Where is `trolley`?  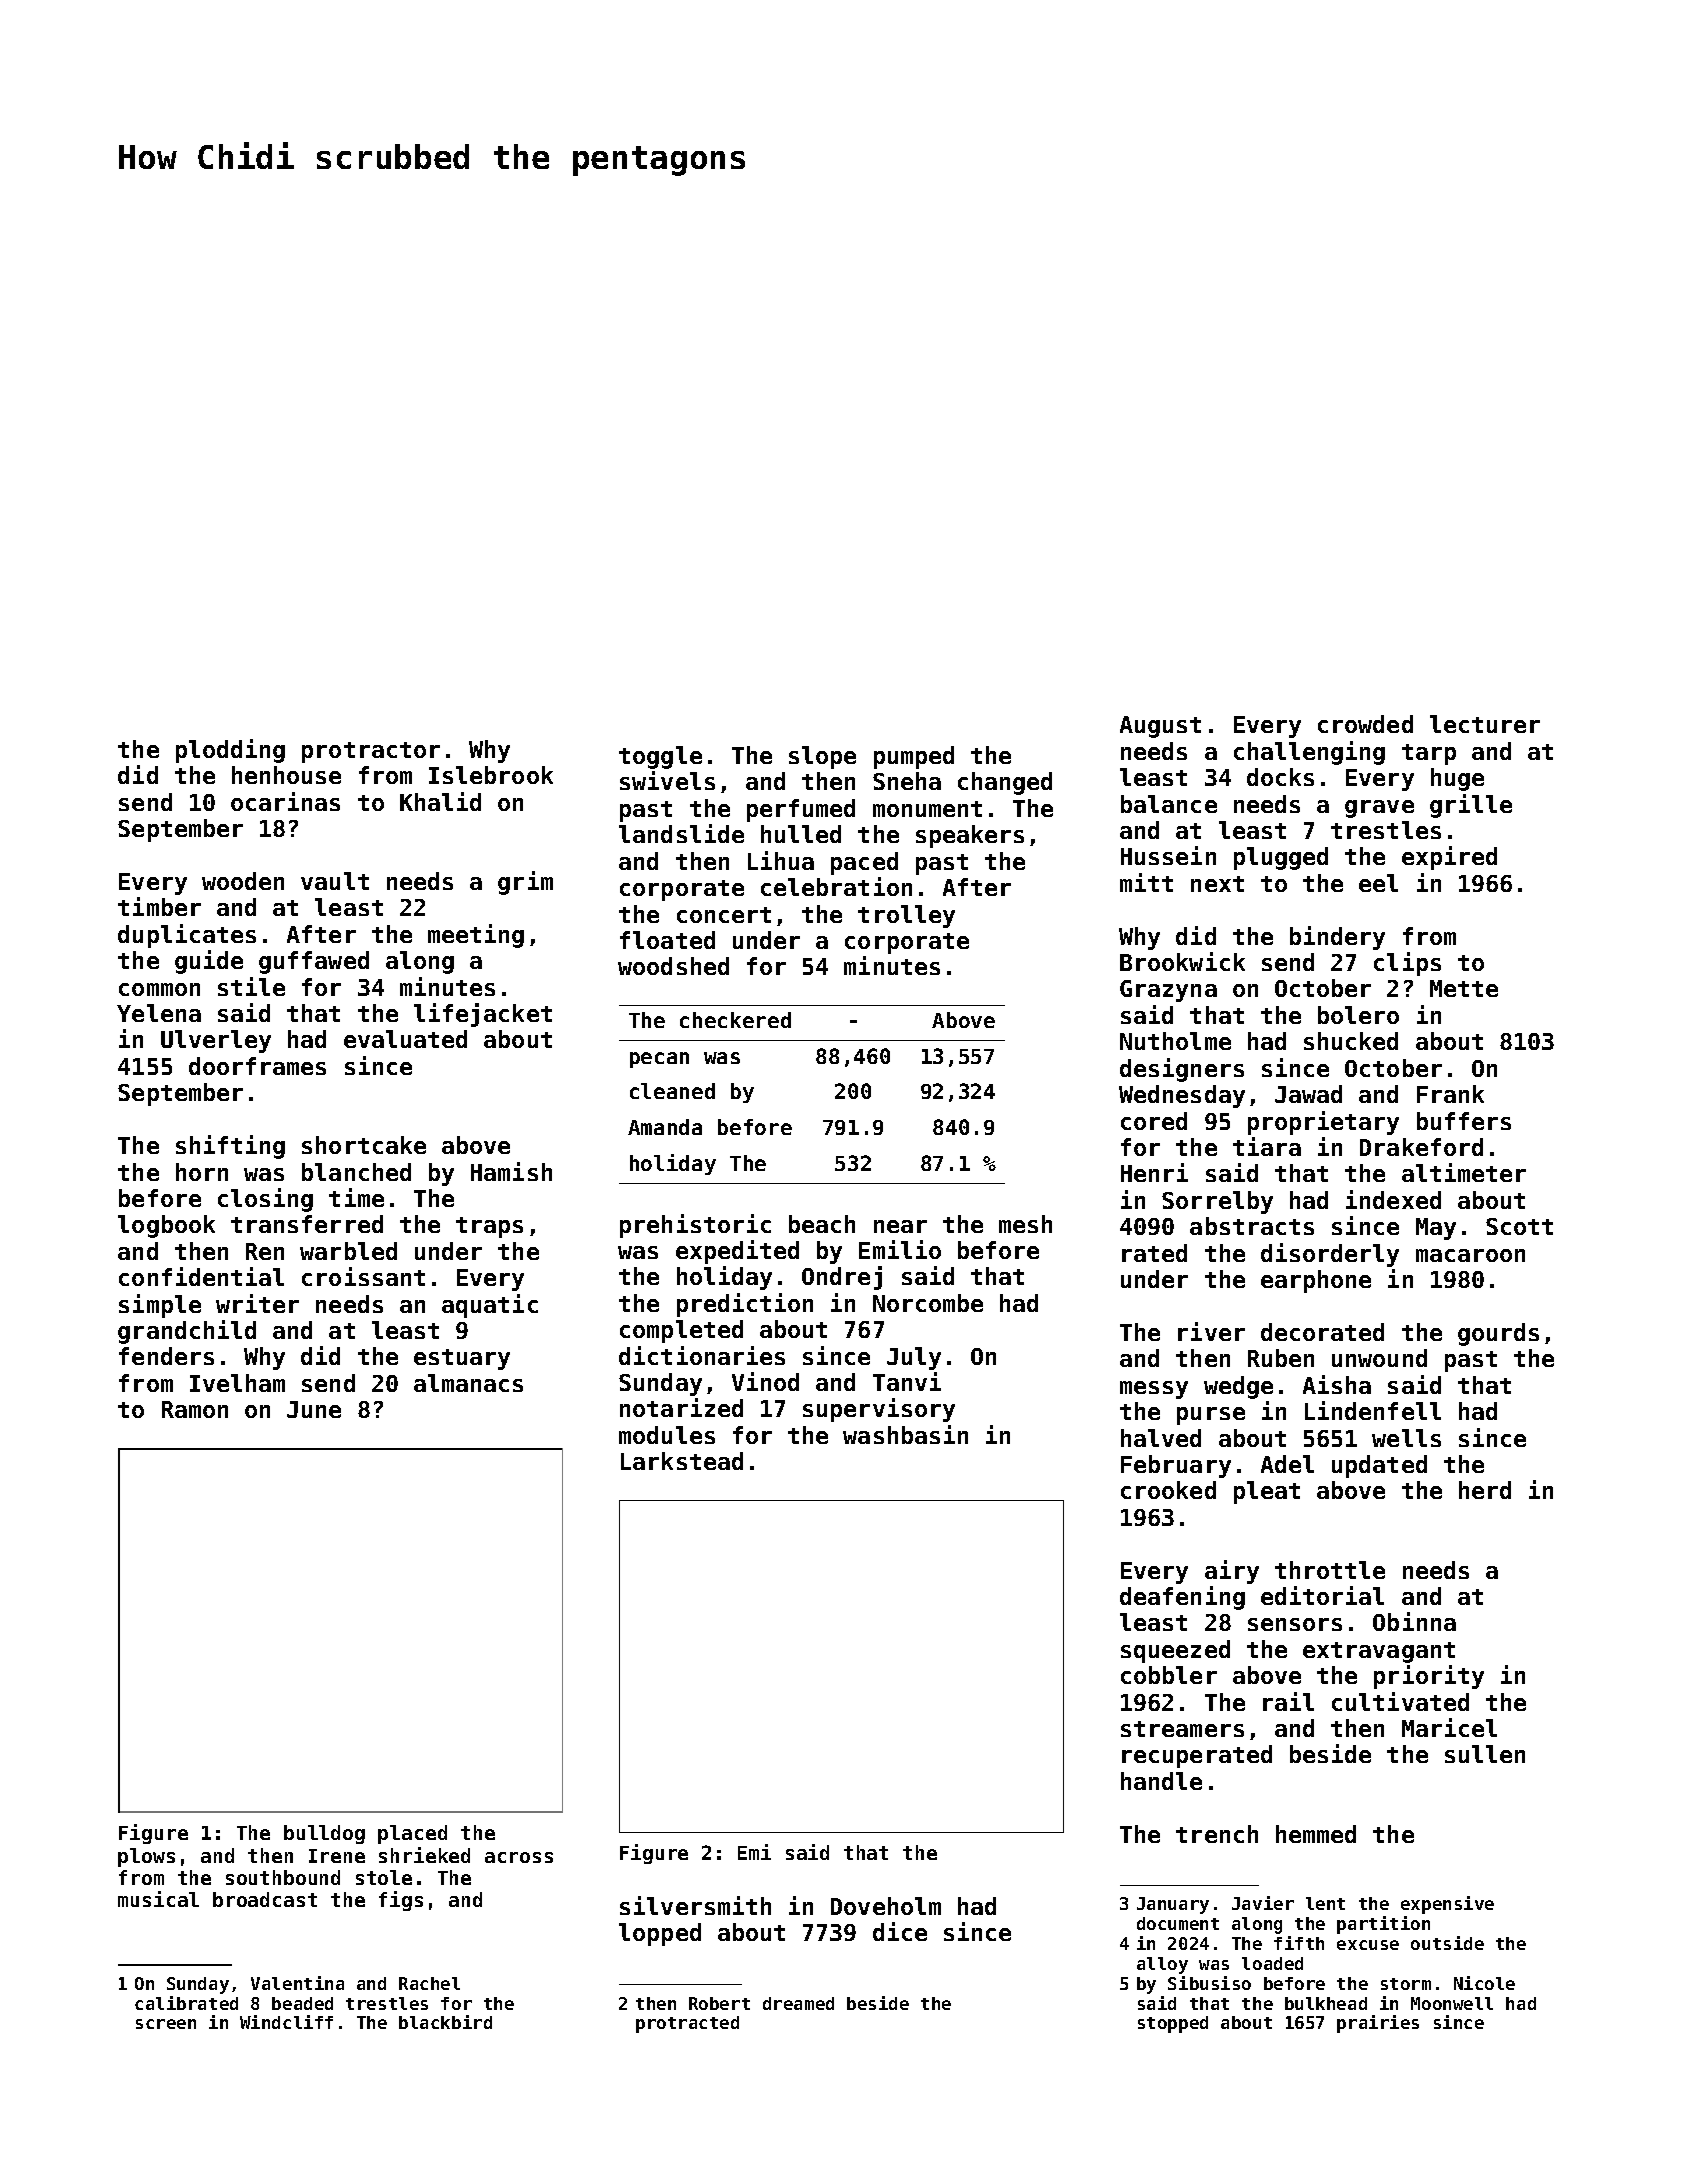
trolley is located at coordinates (906, 916).
